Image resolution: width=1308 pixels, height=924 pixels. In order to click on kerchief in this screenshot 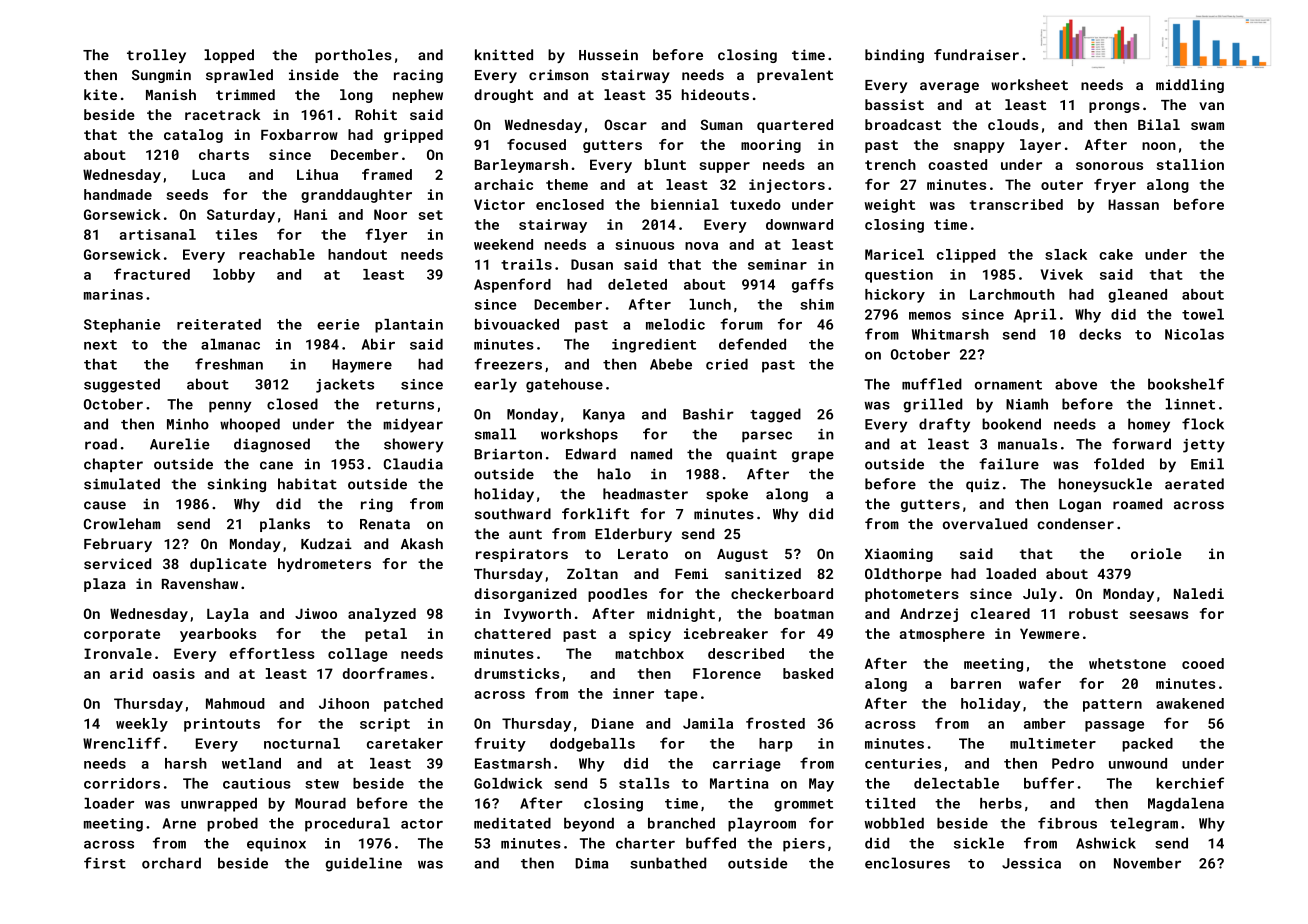, I will do `click(1190, 783)`.
